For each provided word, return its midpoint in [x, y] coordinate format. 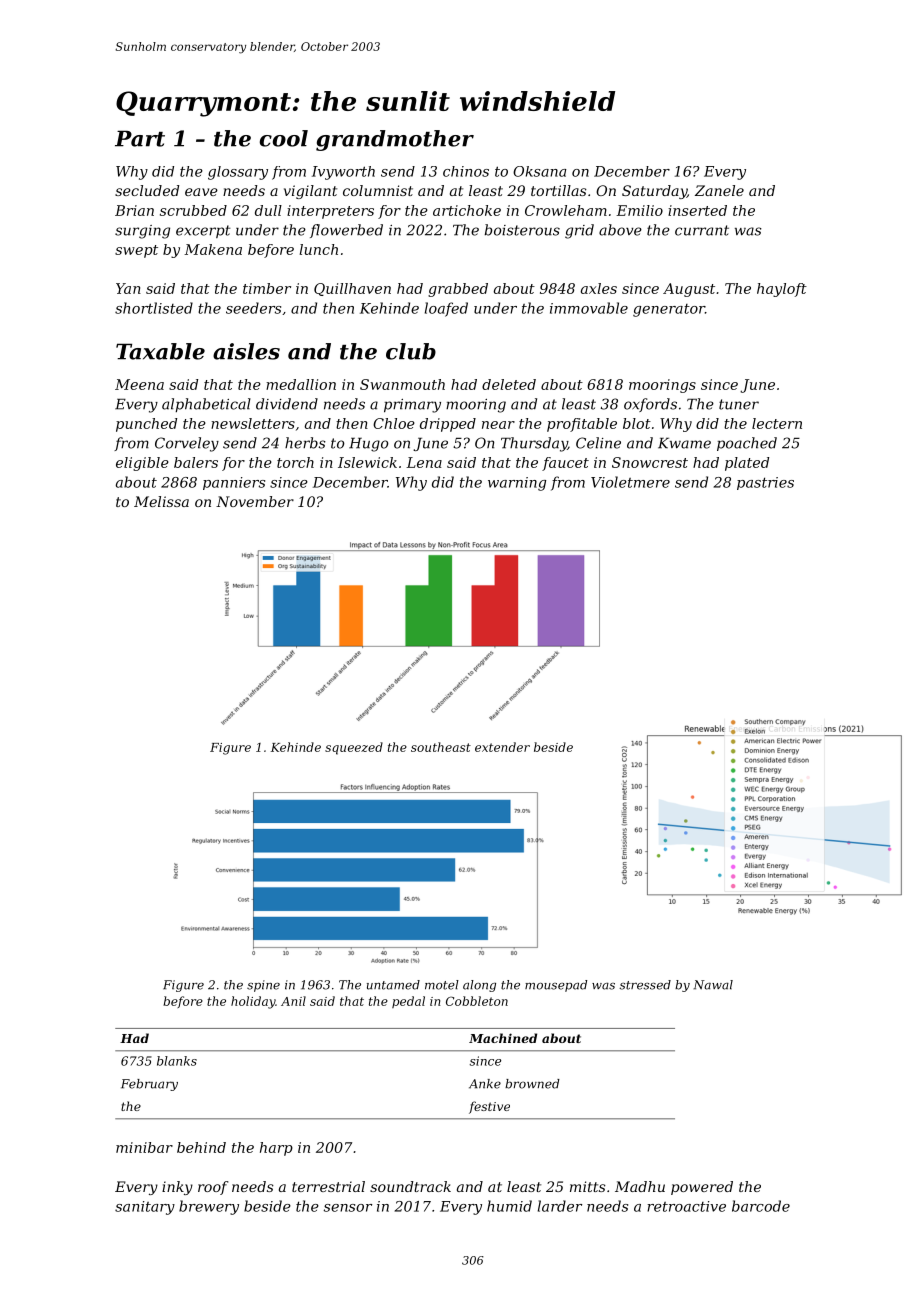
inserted [697, 210]
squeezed [354, 748]
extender [502, 747]
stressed [645, 985]
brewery [209, 1207]
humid [509, 1206]
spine [263, 986]
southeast [441, 747]
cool [284, 138]
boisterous [522, 230]
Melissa [161, 501]
